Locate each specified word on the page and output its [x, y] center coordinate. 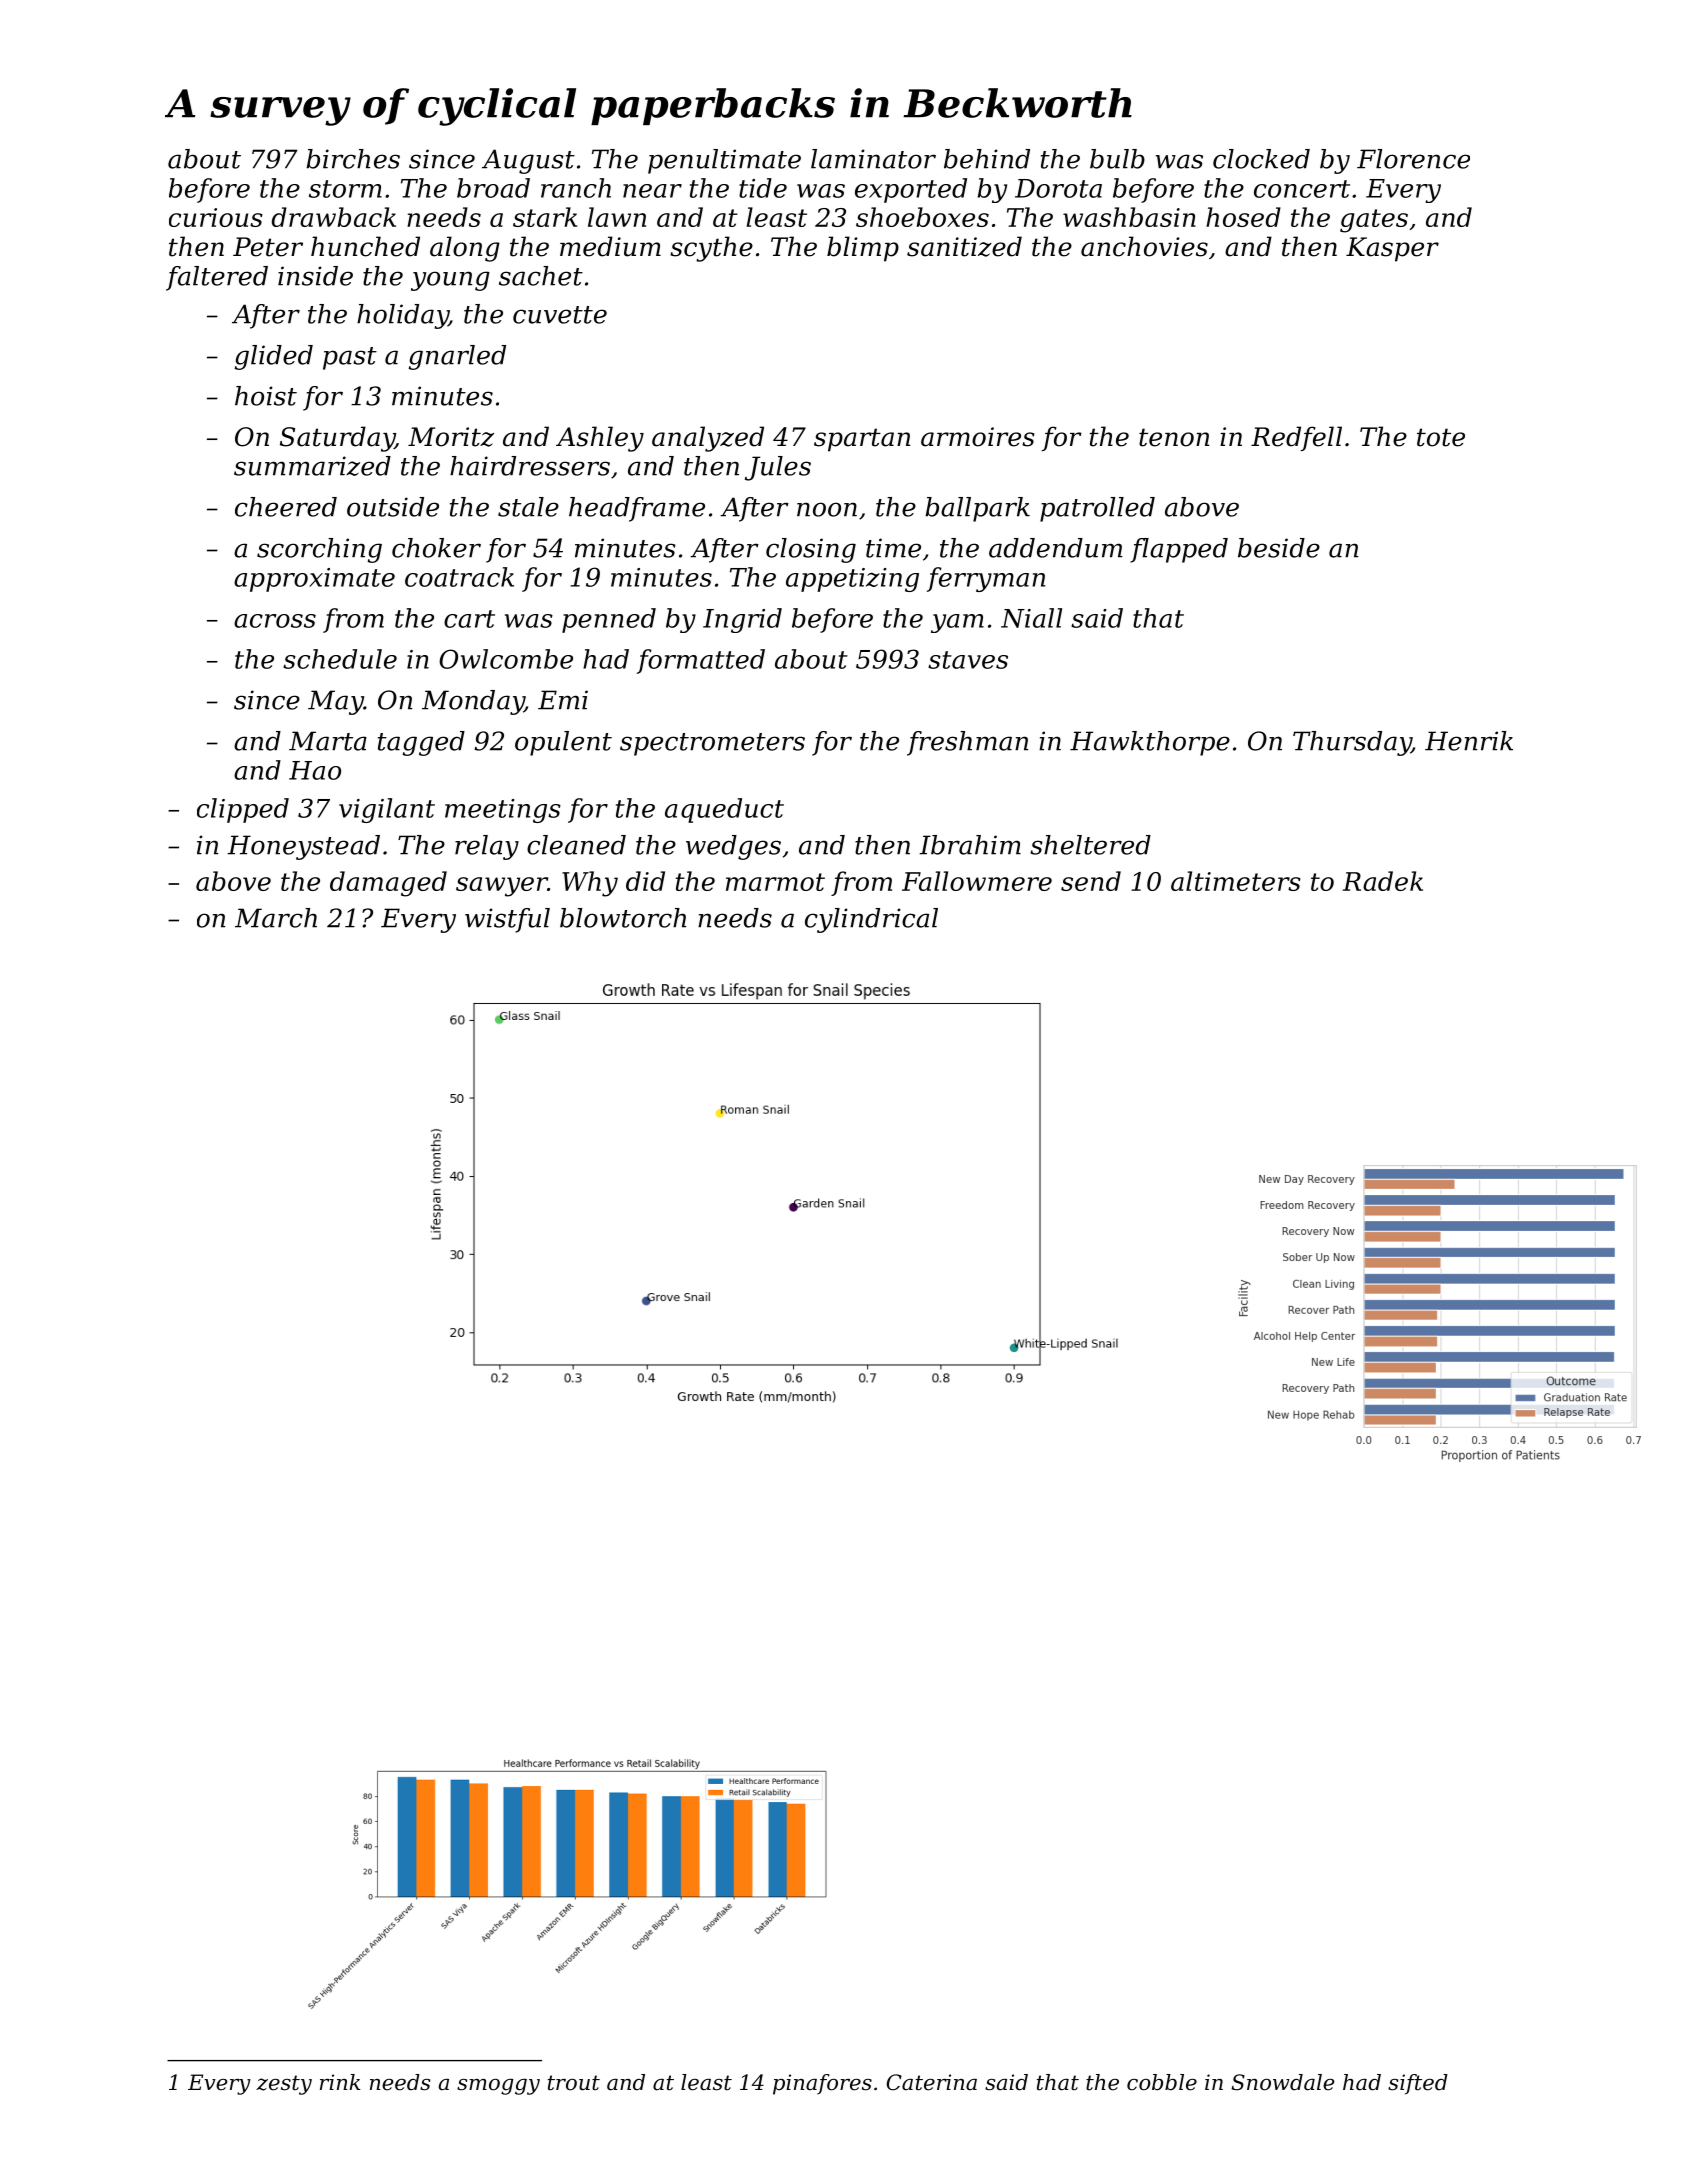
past [350, 358]
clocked [1261, 159]
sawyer [502, 887]
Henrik [1469, 741]
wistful [507, 920]
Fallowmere [977, 881]
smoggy [498, 2086]
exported [911, 190]
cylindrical [871, 920]
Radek [1383, 881]
